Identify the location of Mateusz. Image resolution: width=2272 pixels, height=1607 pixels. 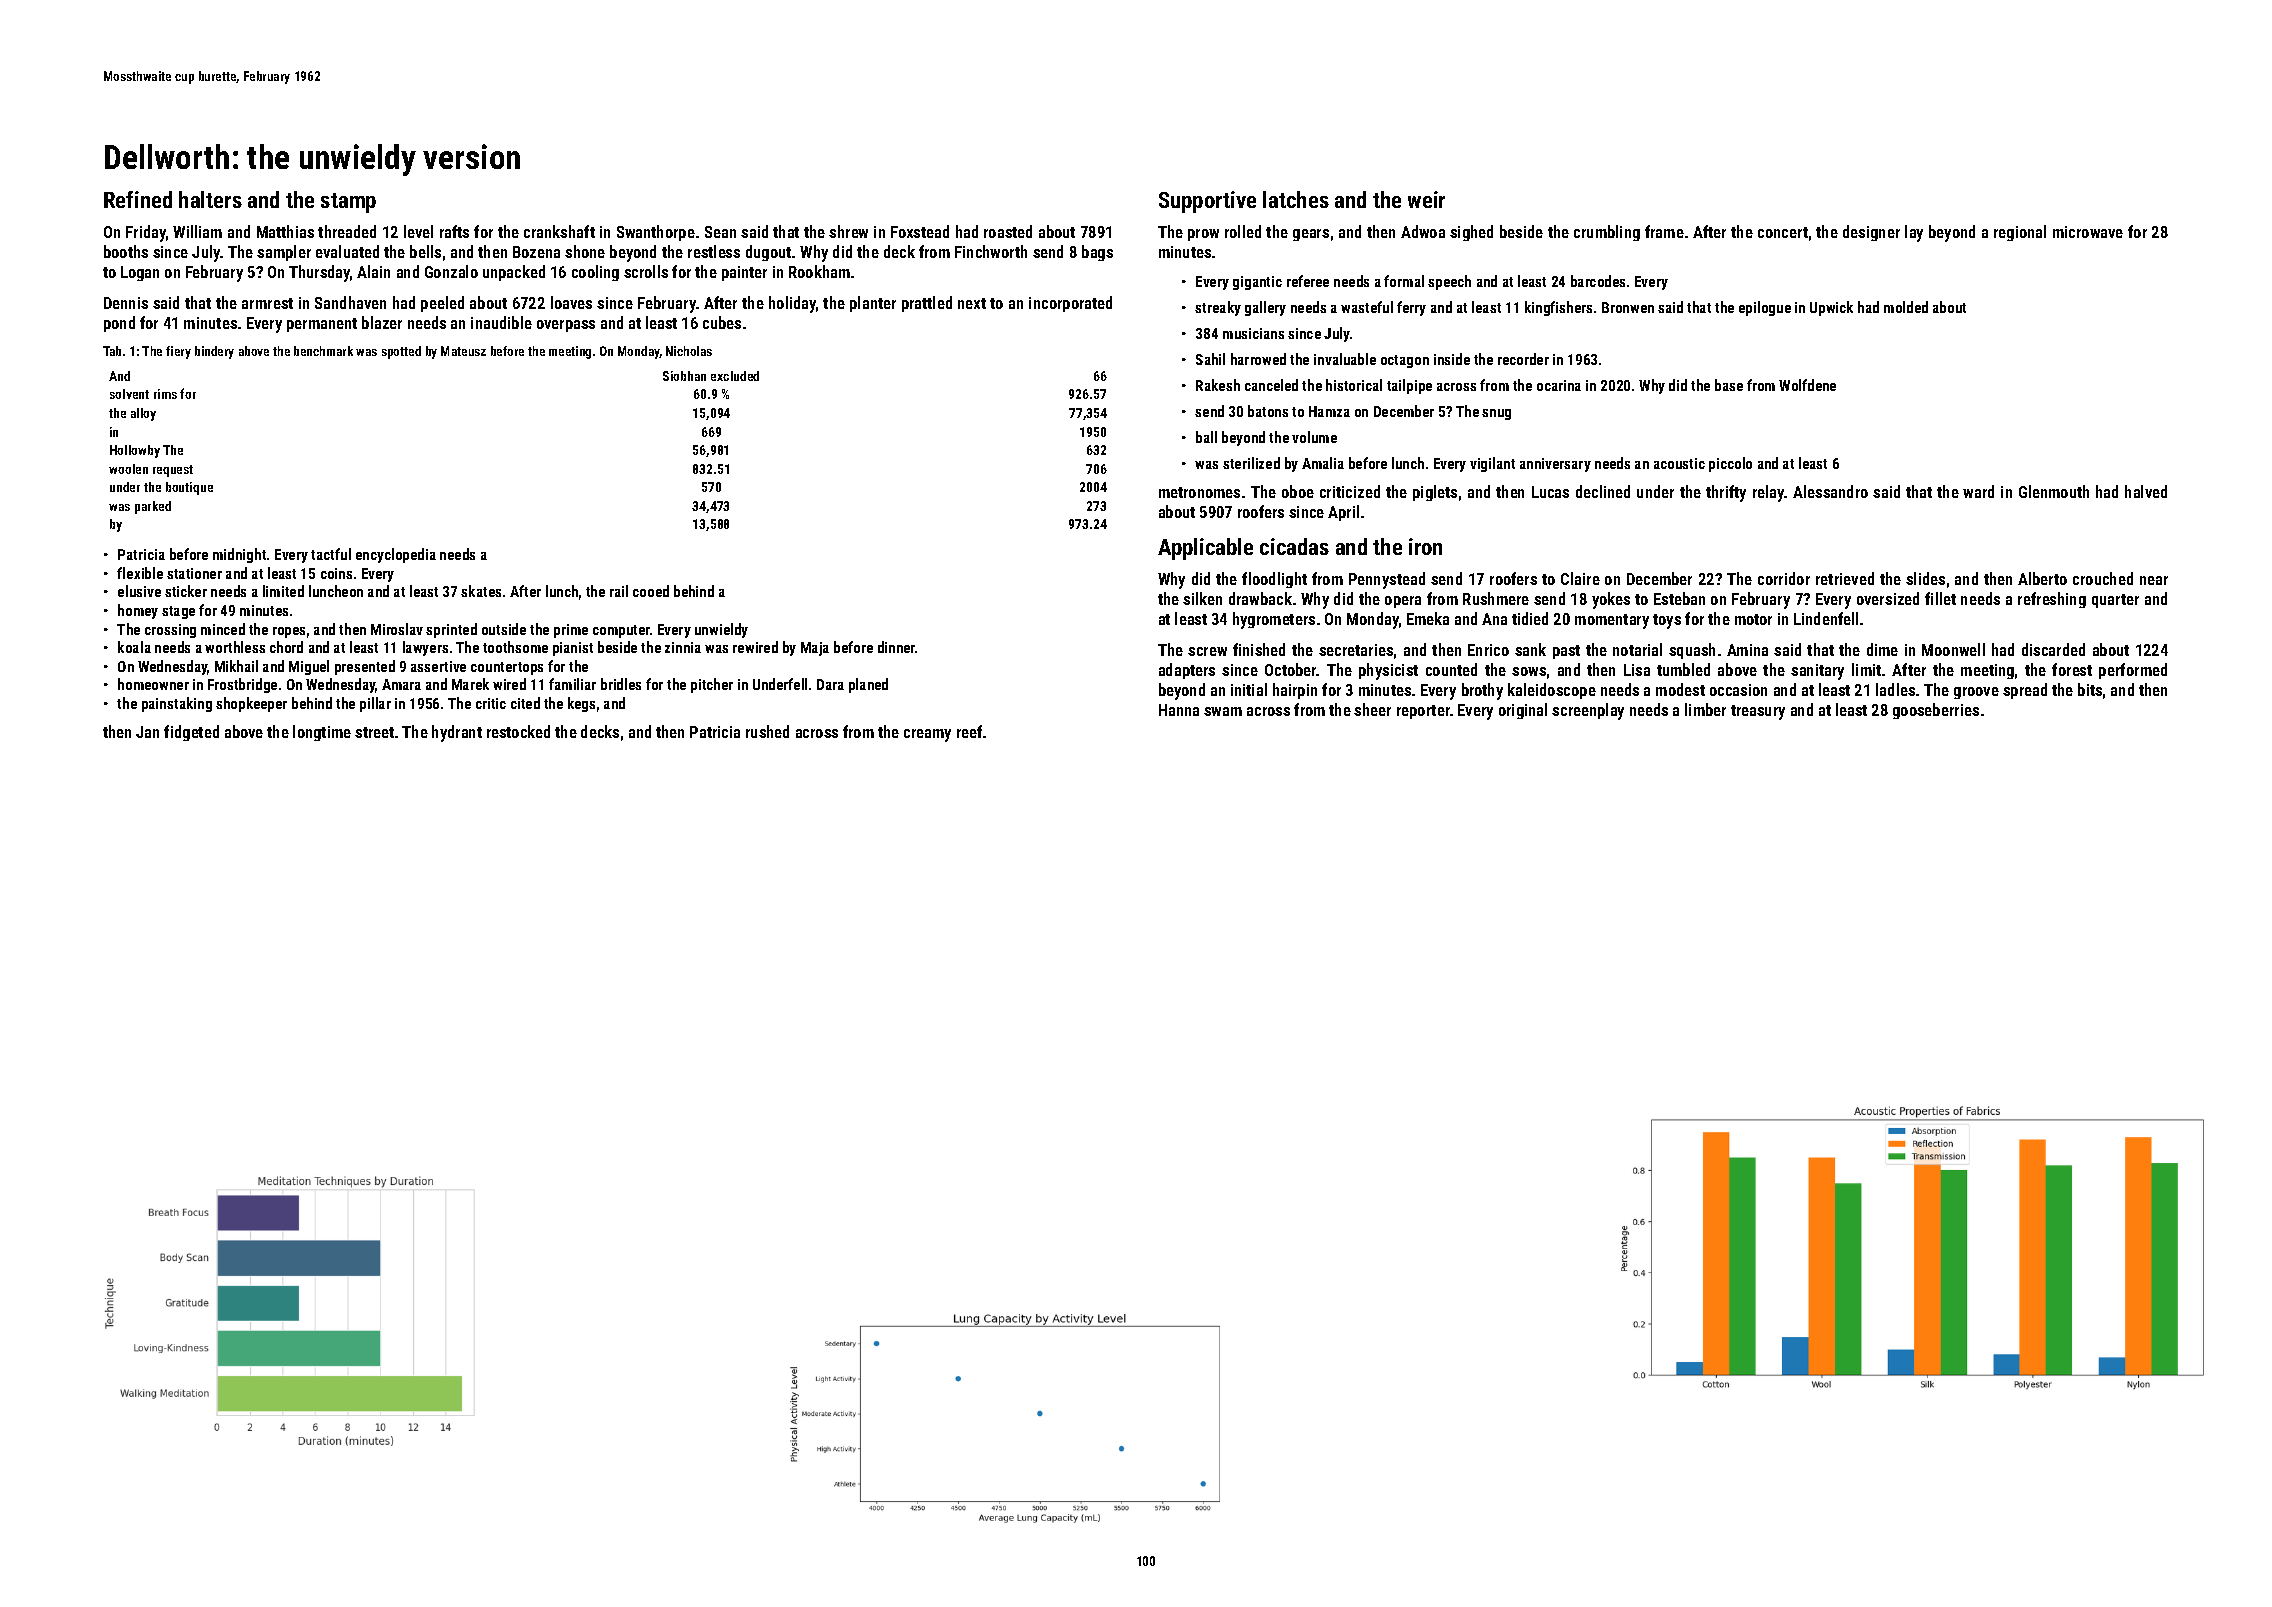
(463, 351).
